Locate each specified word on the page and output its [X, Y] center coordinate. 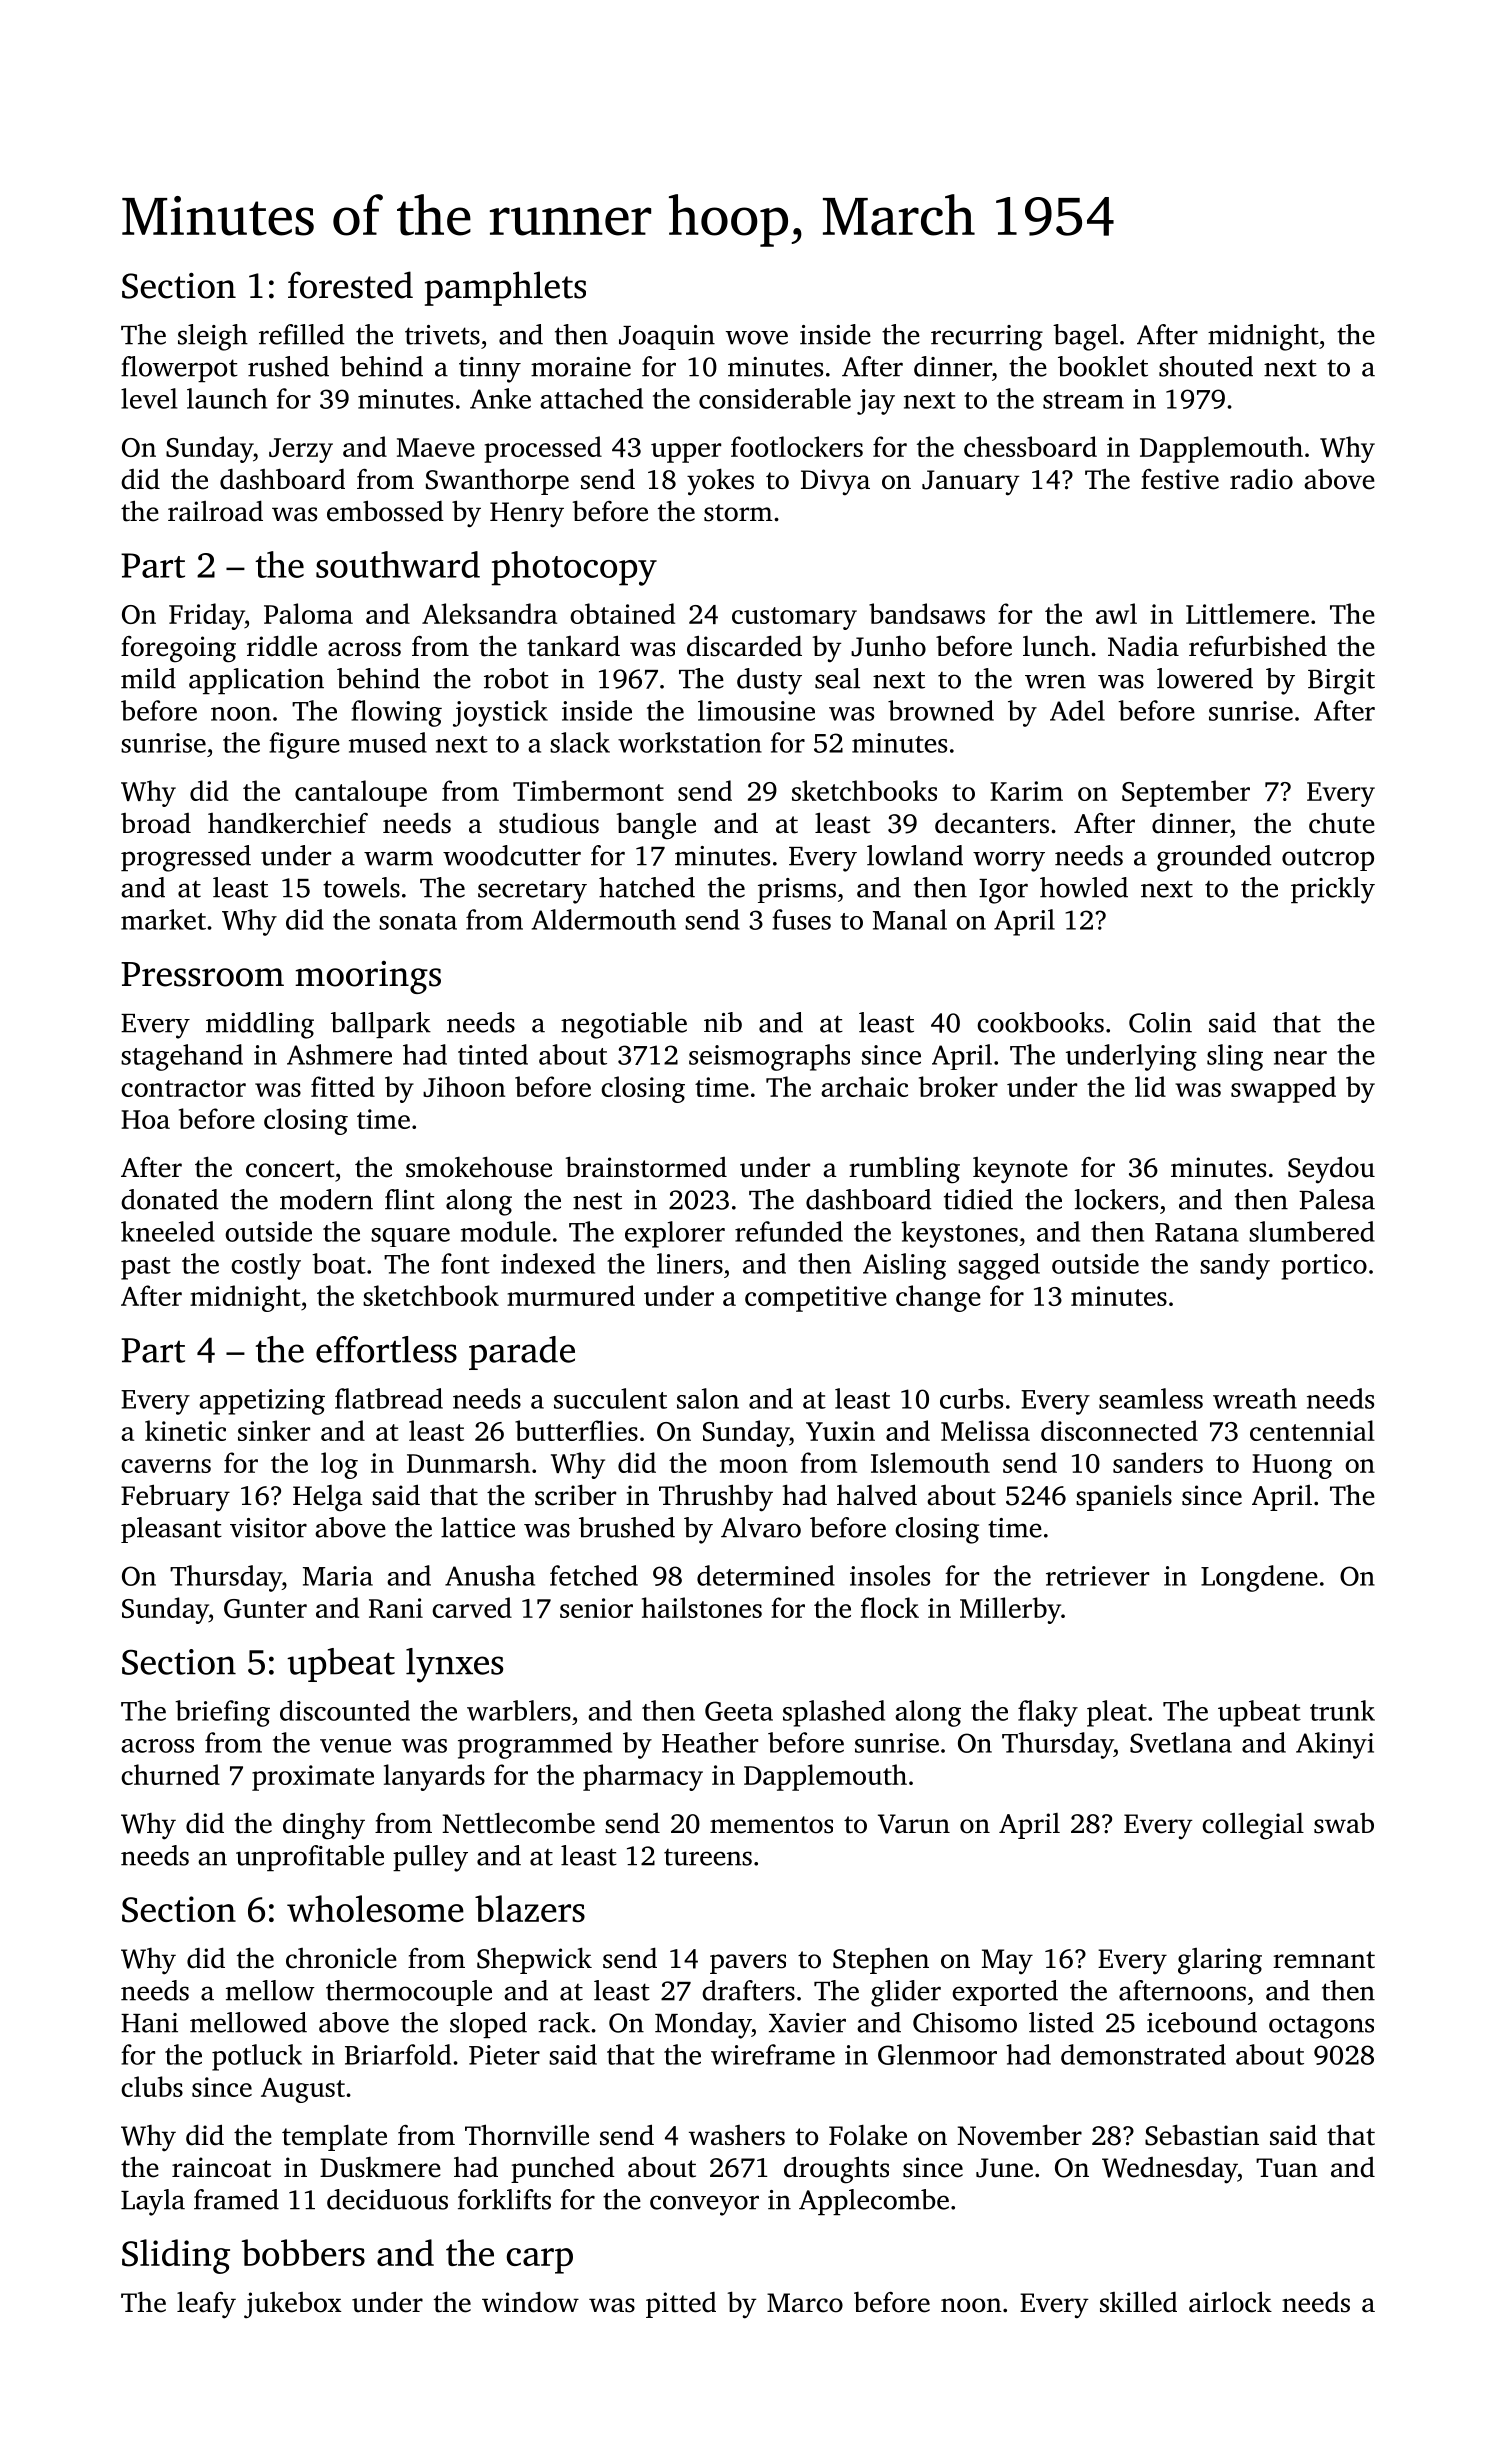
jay [876, 402]
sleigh [213, 337]
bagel [1085, 337]
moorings [368, 977]
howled [1084, 887]
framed [236, 2199]
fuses [801, 919]
